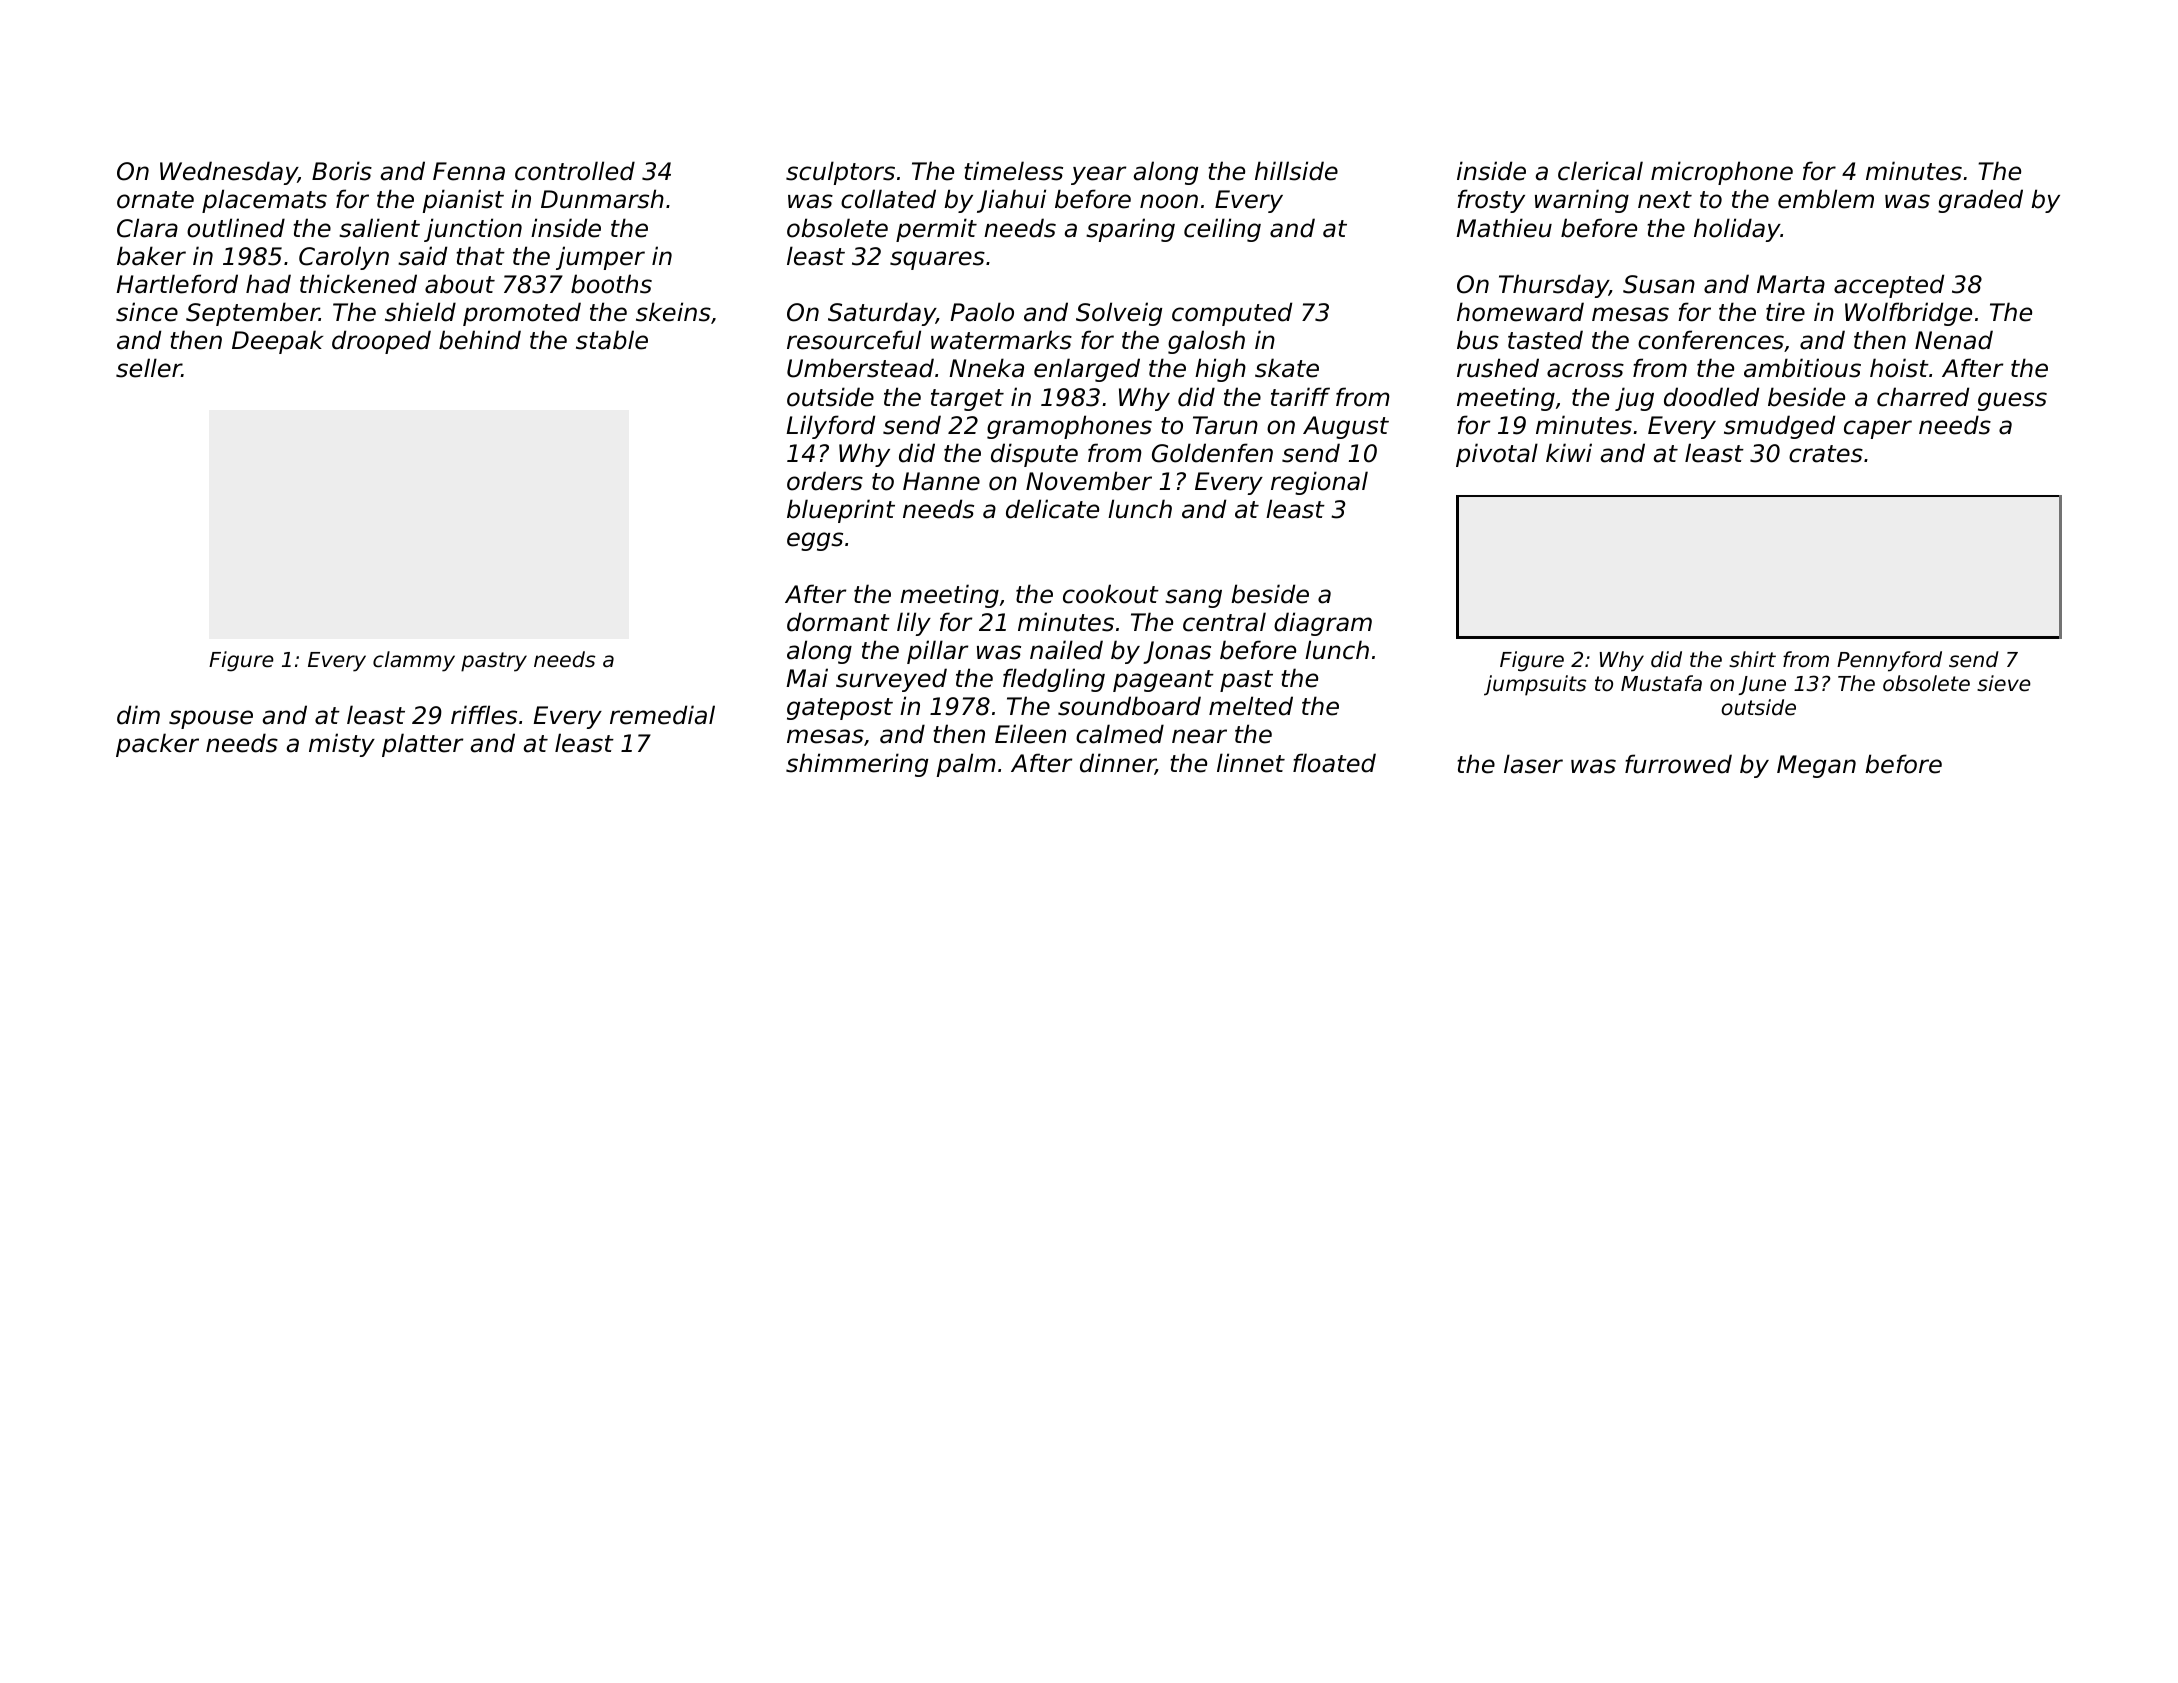 The image size is (2178, 1683). What do you see at coordinates (1600, 171) in the document?
I see `clerical` at bounding box center [1600, 171].
